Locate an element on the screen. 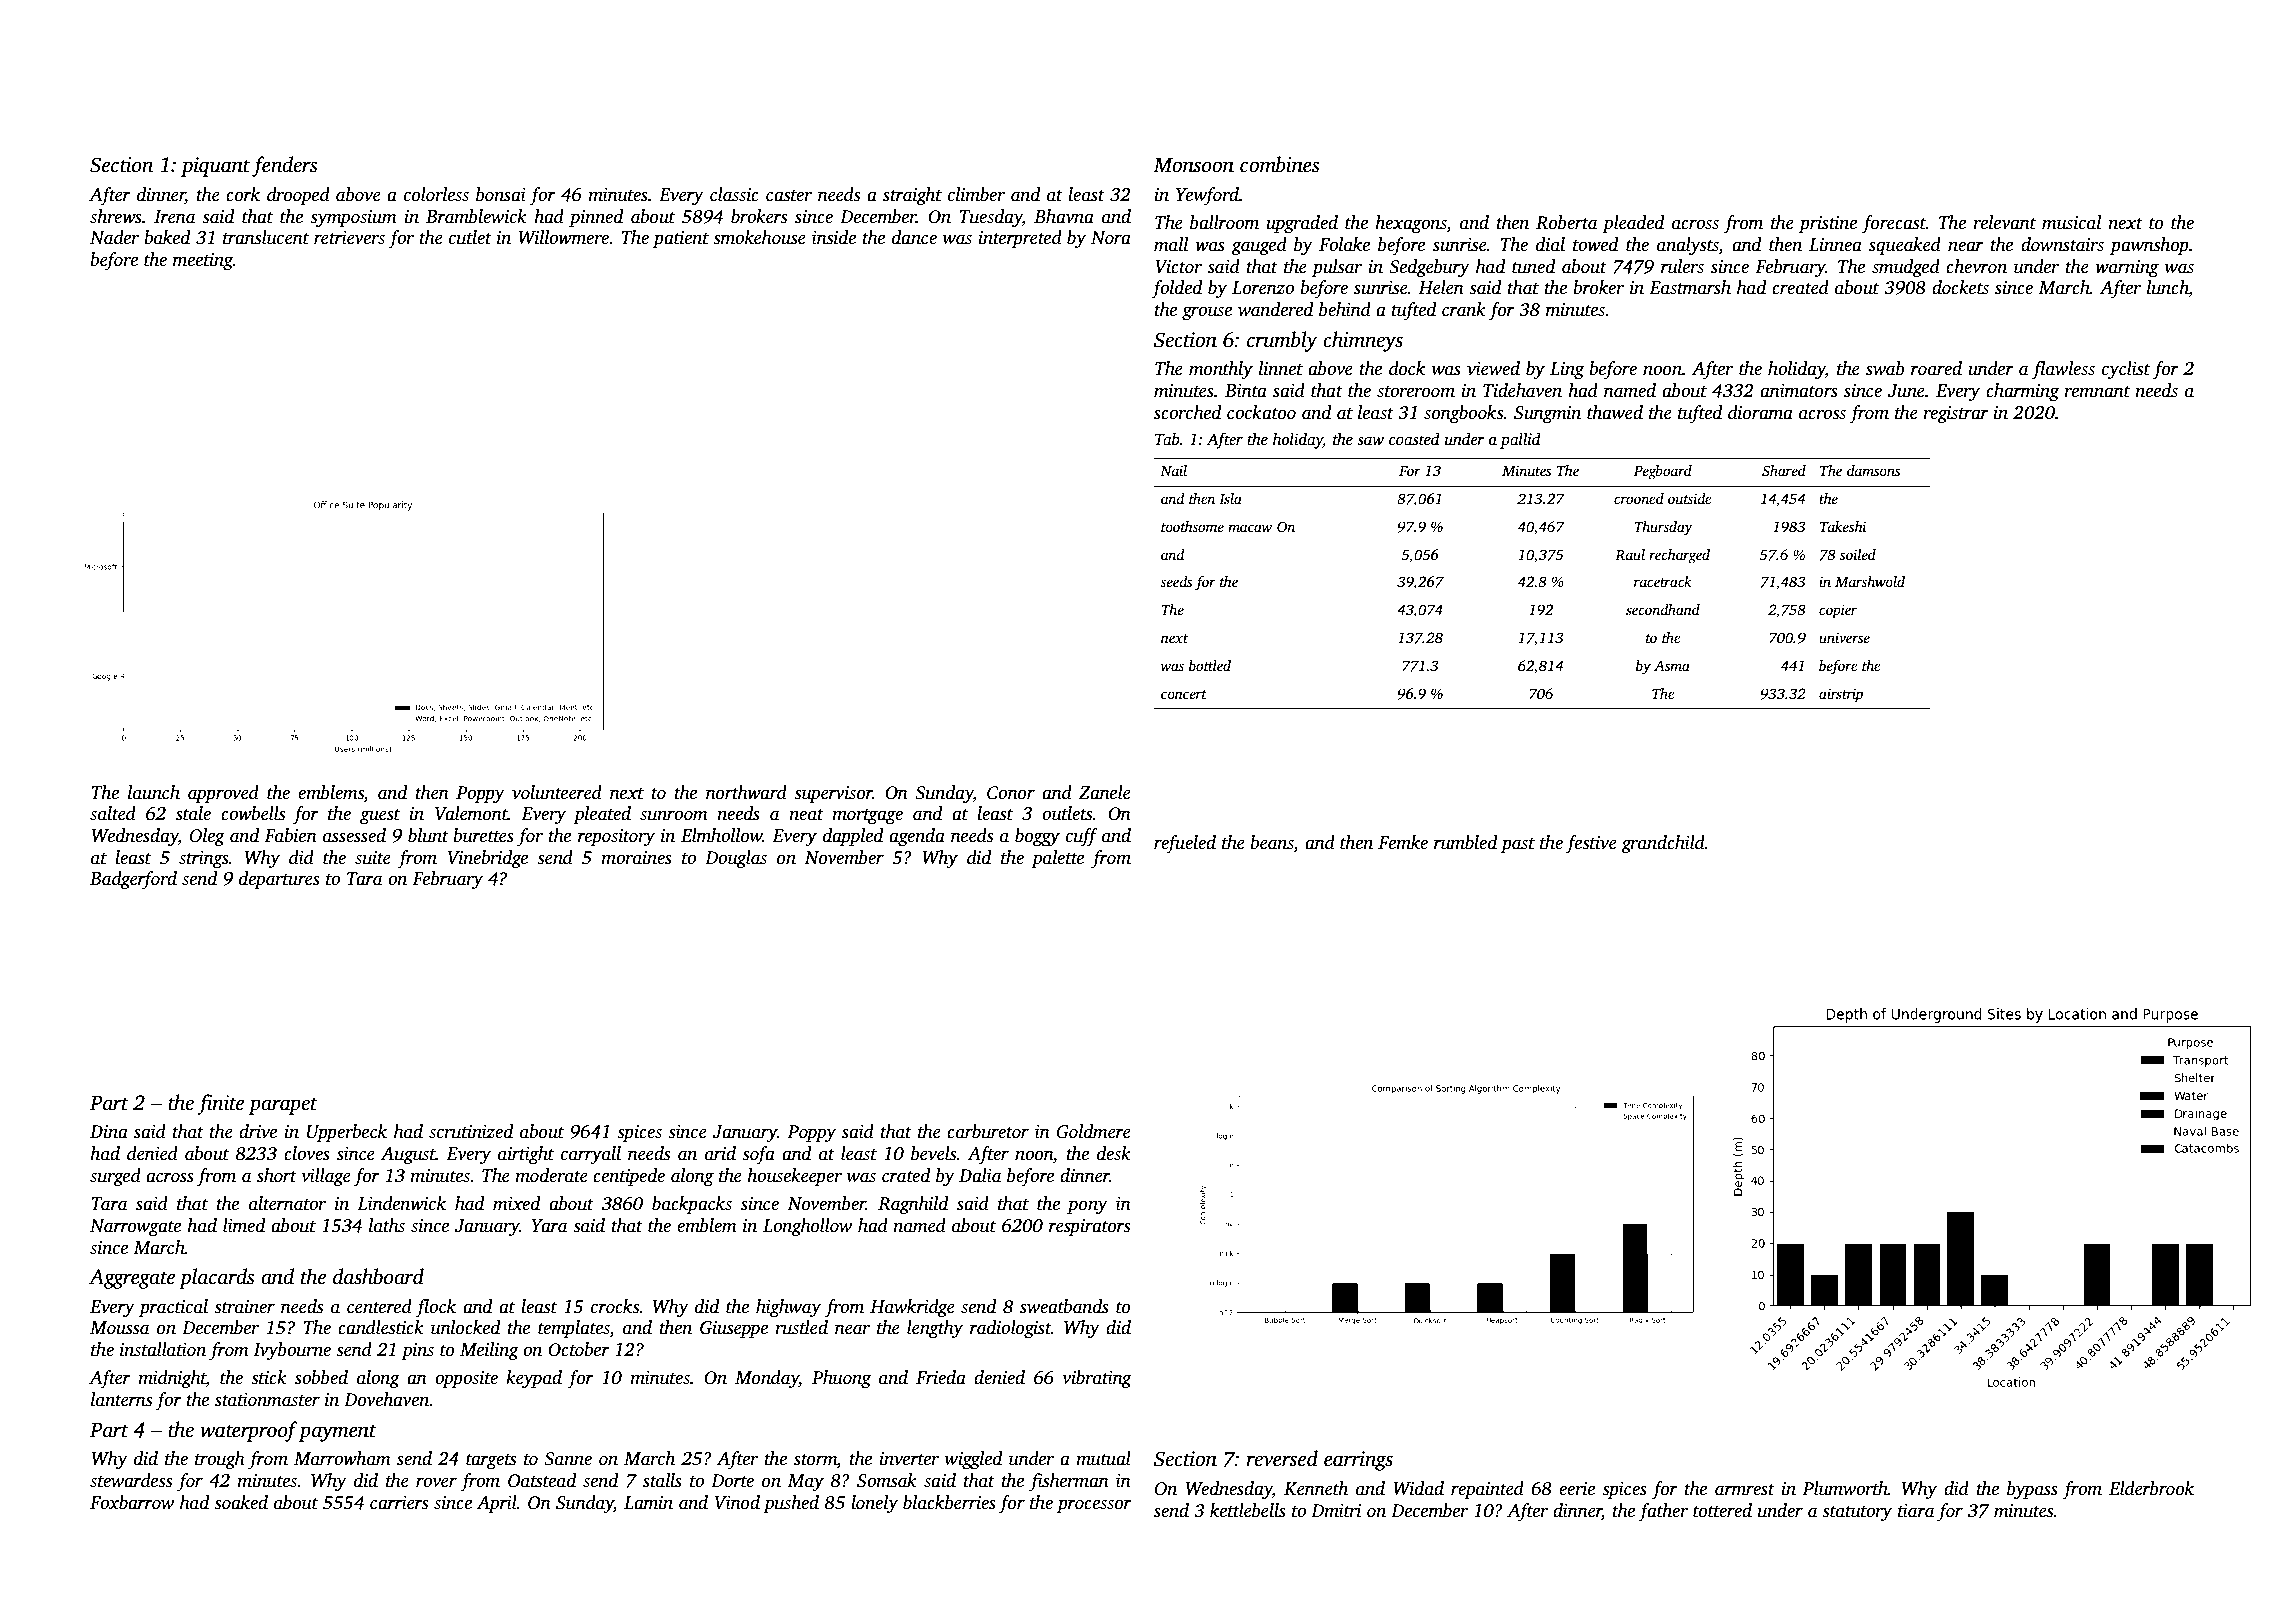 The height and width of the screenshot is (1616, 2285). grandchild is located at coordinates (1663, 844).
